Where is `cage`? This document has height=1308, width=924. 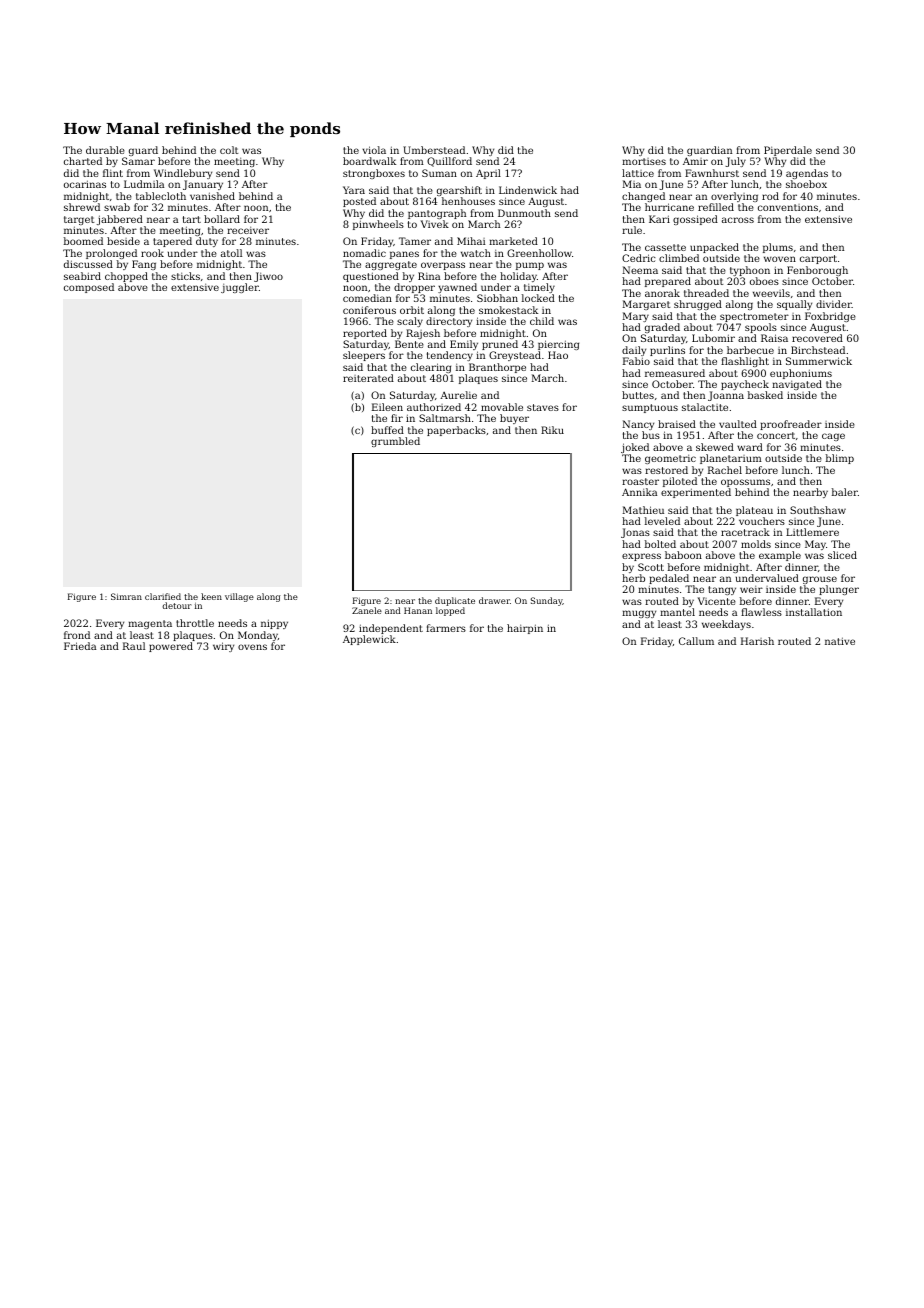 cage is located at coordinates (833, 437).
